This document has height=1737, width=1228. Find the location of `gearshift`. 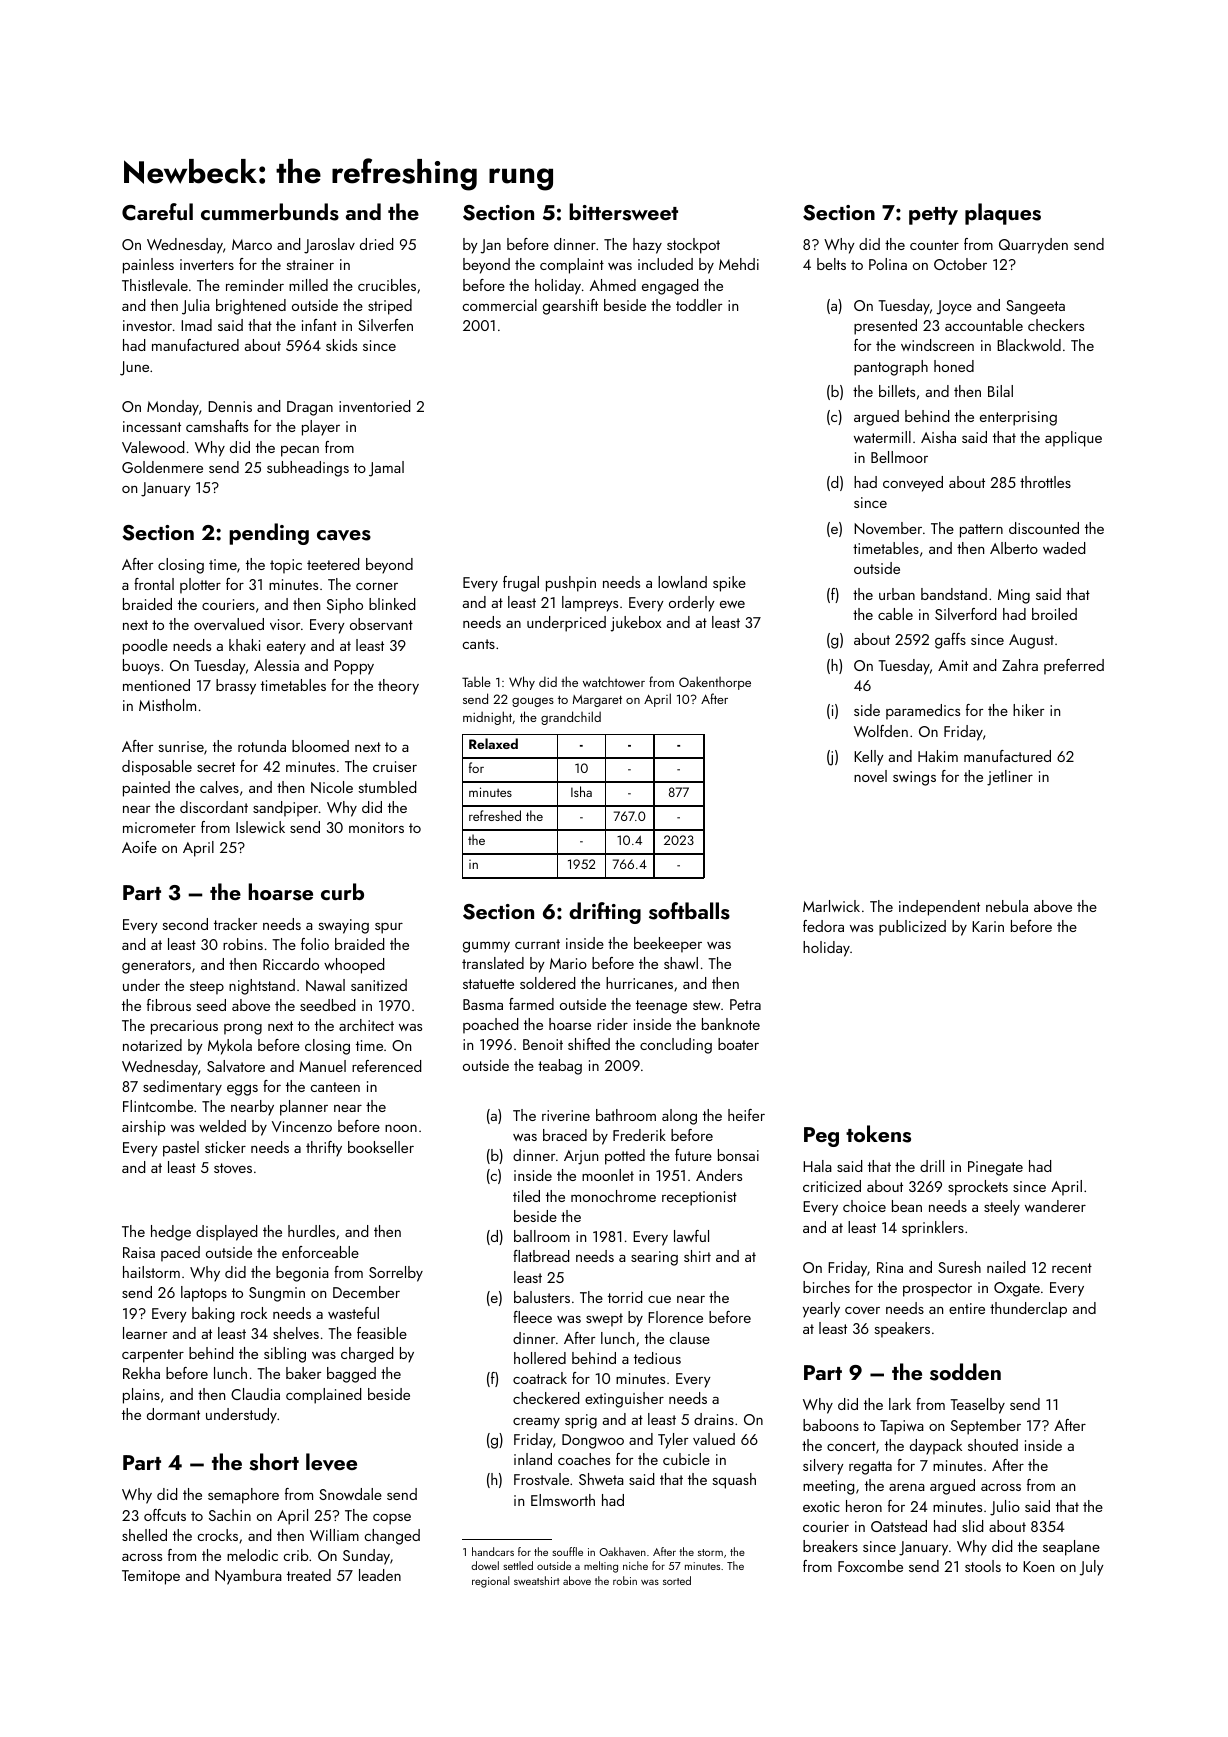

gearshift is located at coordinates (570, 307).
